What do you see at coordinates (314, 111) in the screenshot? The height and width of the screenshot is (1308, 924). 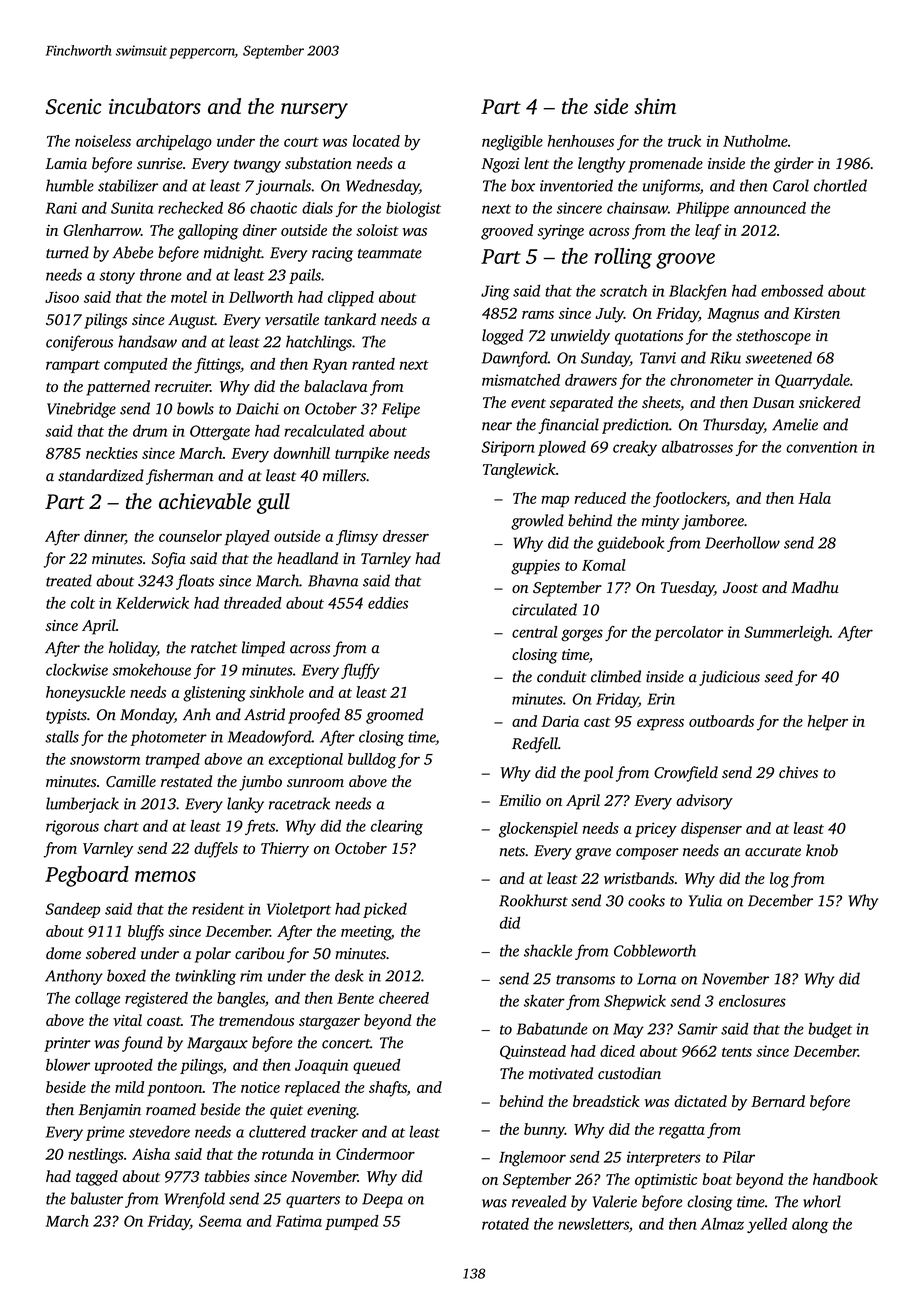 I see `nursery` at bounding box center [314, 111].
